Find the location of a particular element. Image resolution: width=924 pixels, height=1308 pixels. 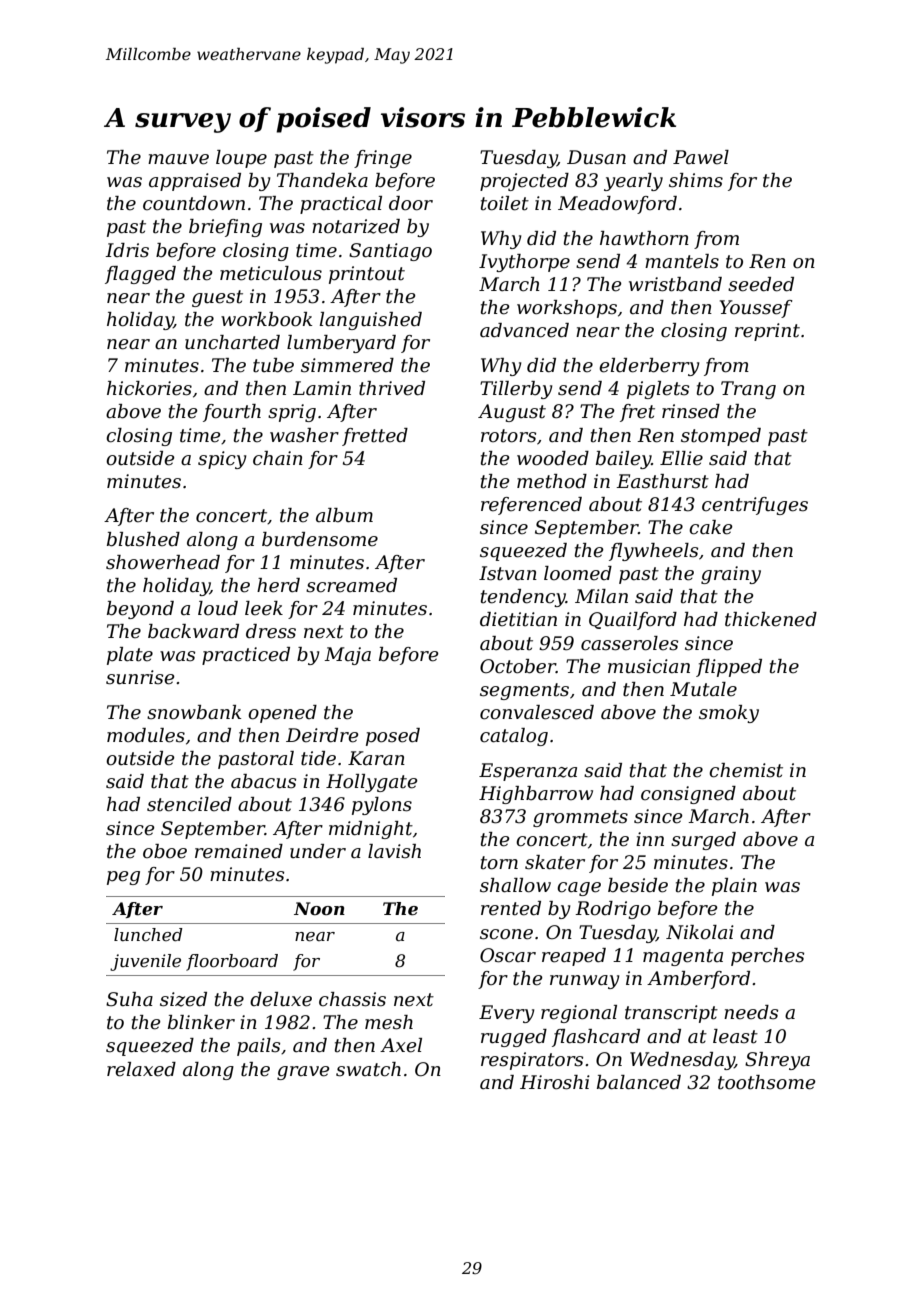

snowbank is located at coordinates (194, 712).
